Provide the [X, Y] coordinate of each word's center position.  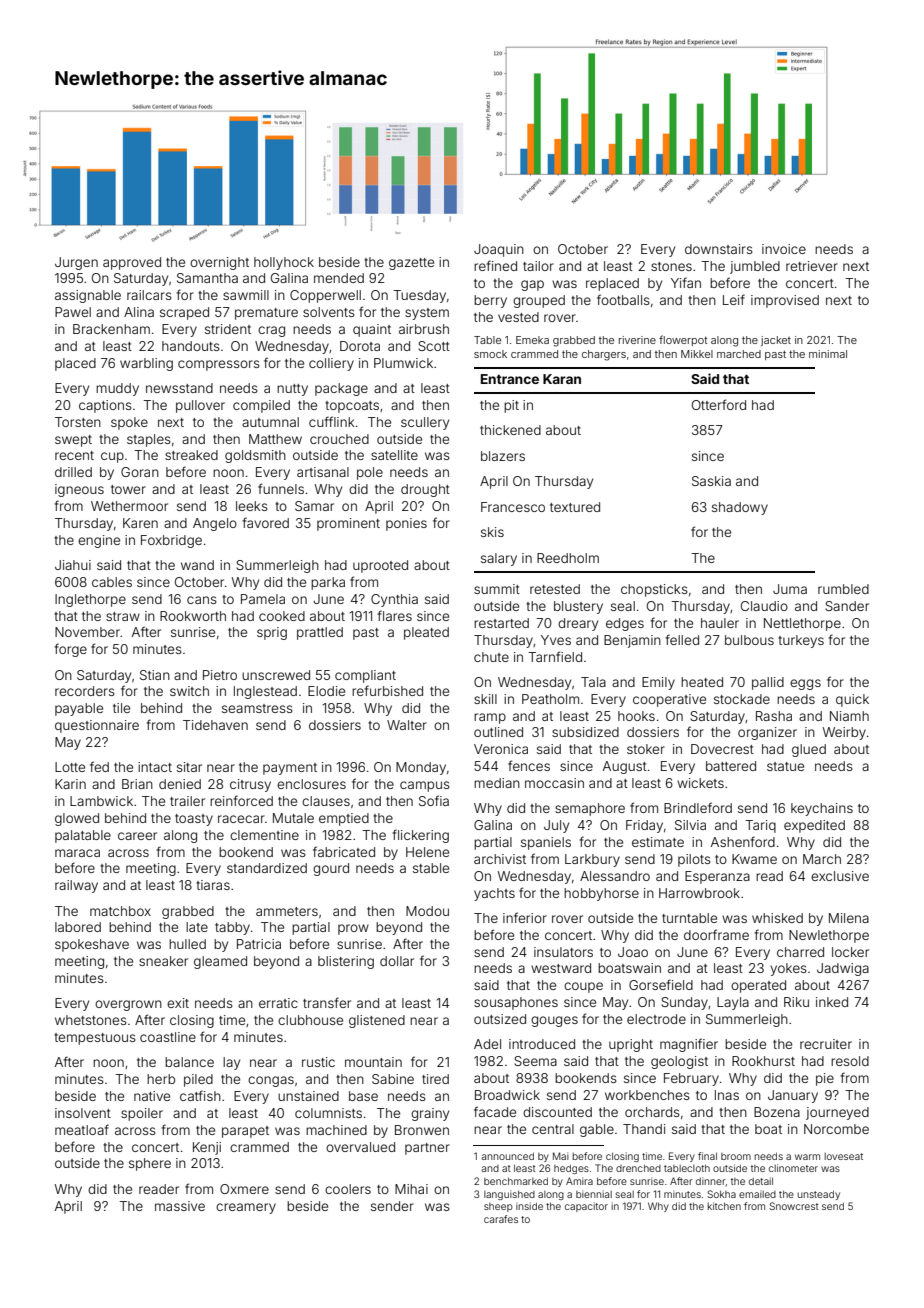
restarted [501, 623]
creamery [246, 1208]
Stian [155, 675]
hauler [720, 623]
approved [132, 263]
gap [532, 285]
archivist [500, 859]
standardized [267, 868]
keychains [822, 809]
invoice [784, 249]
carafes [501, 1219]
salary [499, 559]
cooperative [669, 700]
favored [265, 522]
